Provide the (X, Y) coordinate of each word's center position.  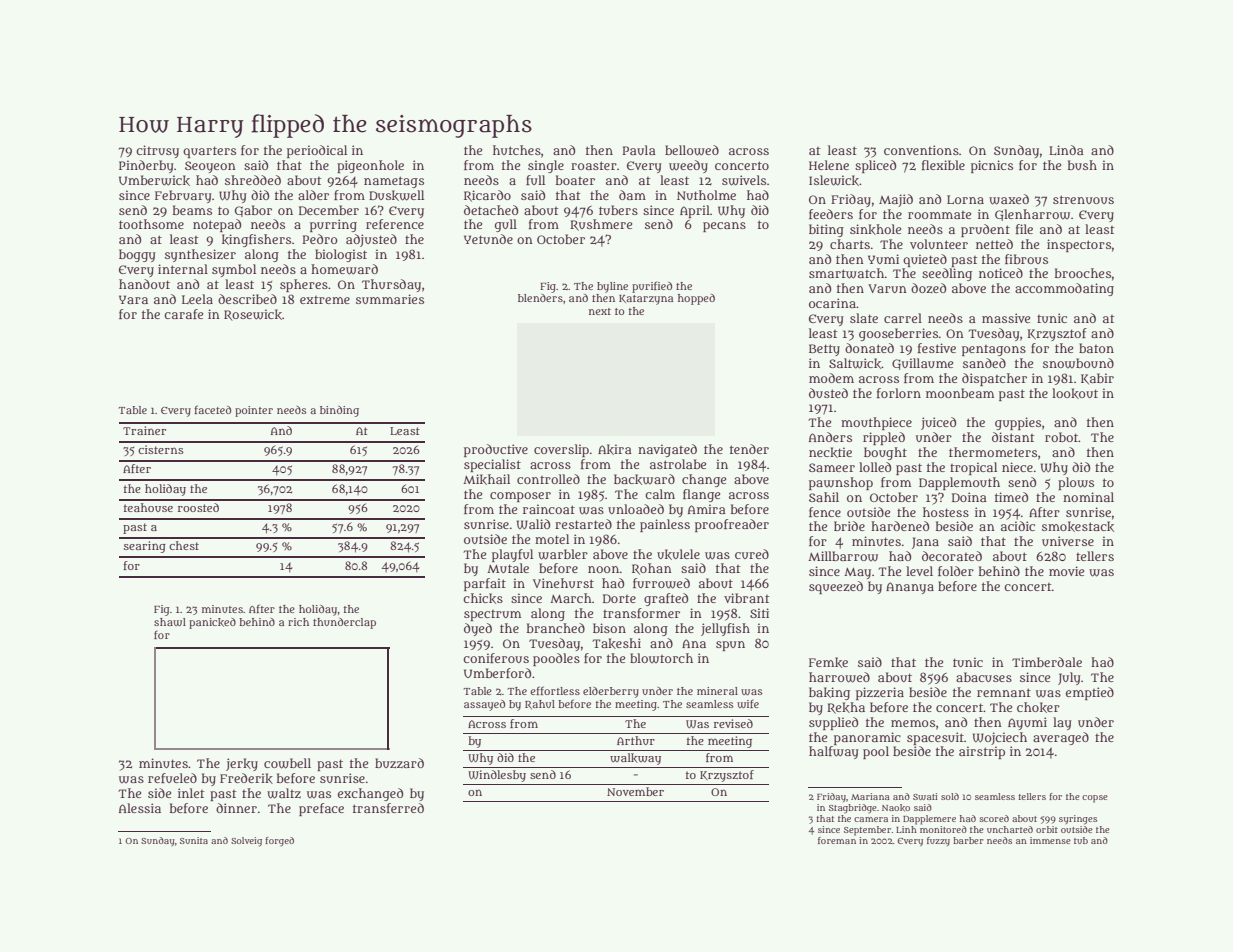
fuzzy (938, 841)
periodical (317, 151)
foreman (837, 840)
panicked (212, 623)
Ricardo (487, 196)
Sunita (194, 840)
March (571, 598)
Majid (896, 200)
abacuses (984, 677)
